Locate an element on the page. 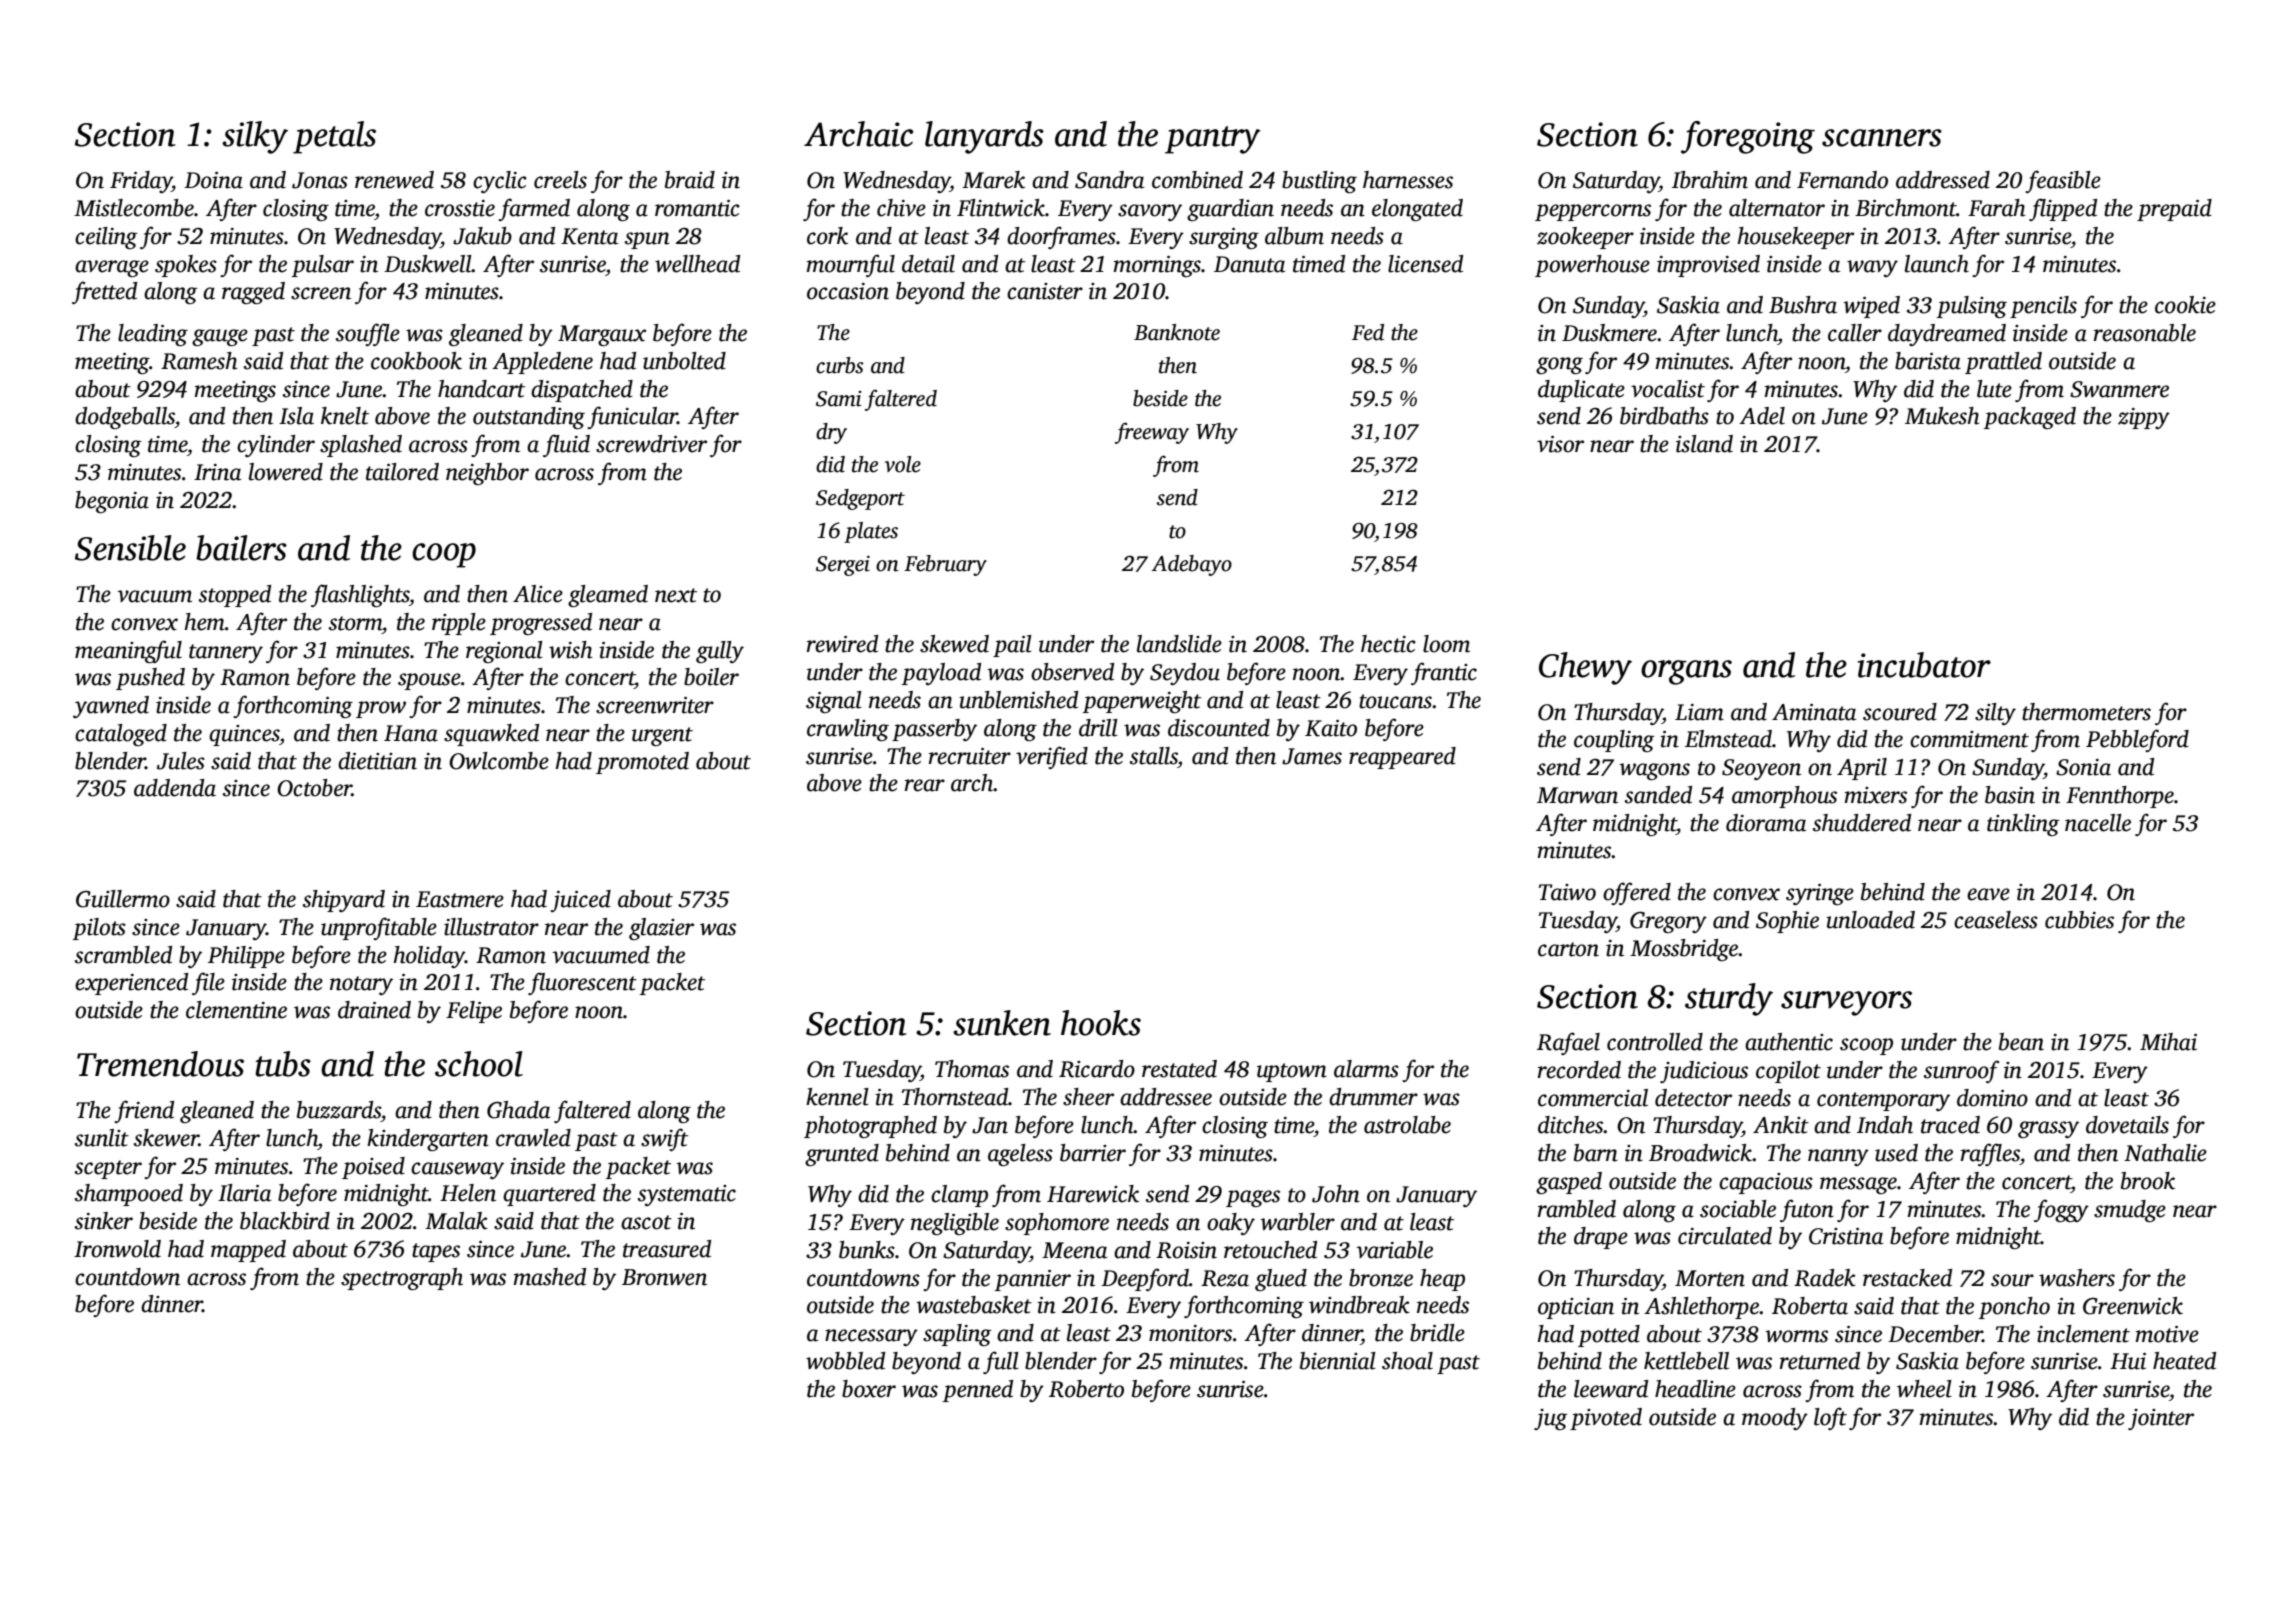  Banknote is located at coordinates (1177, 332).
